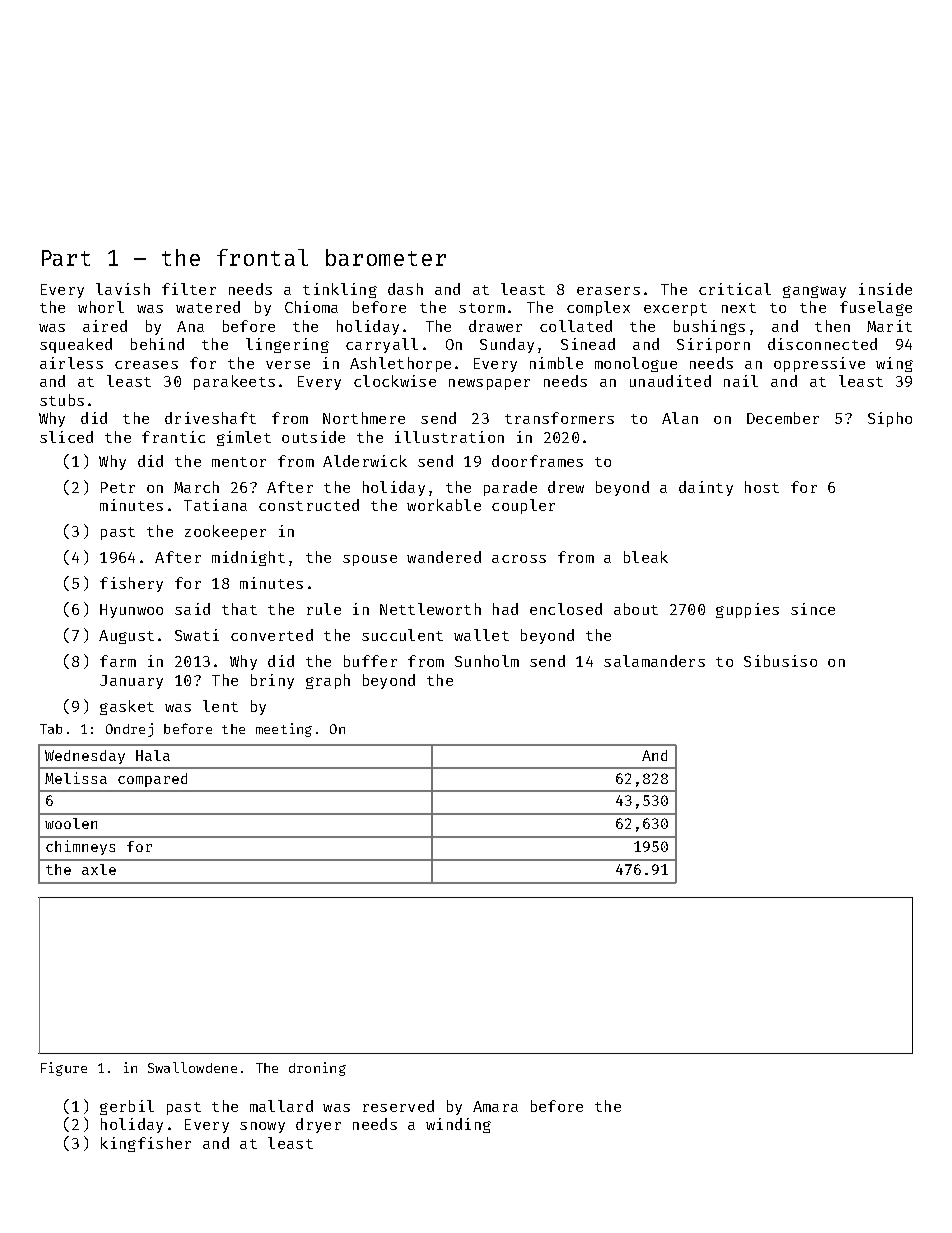 The height and width of the page is (1233, 952). I want to click on inside, so click(885, 289).
